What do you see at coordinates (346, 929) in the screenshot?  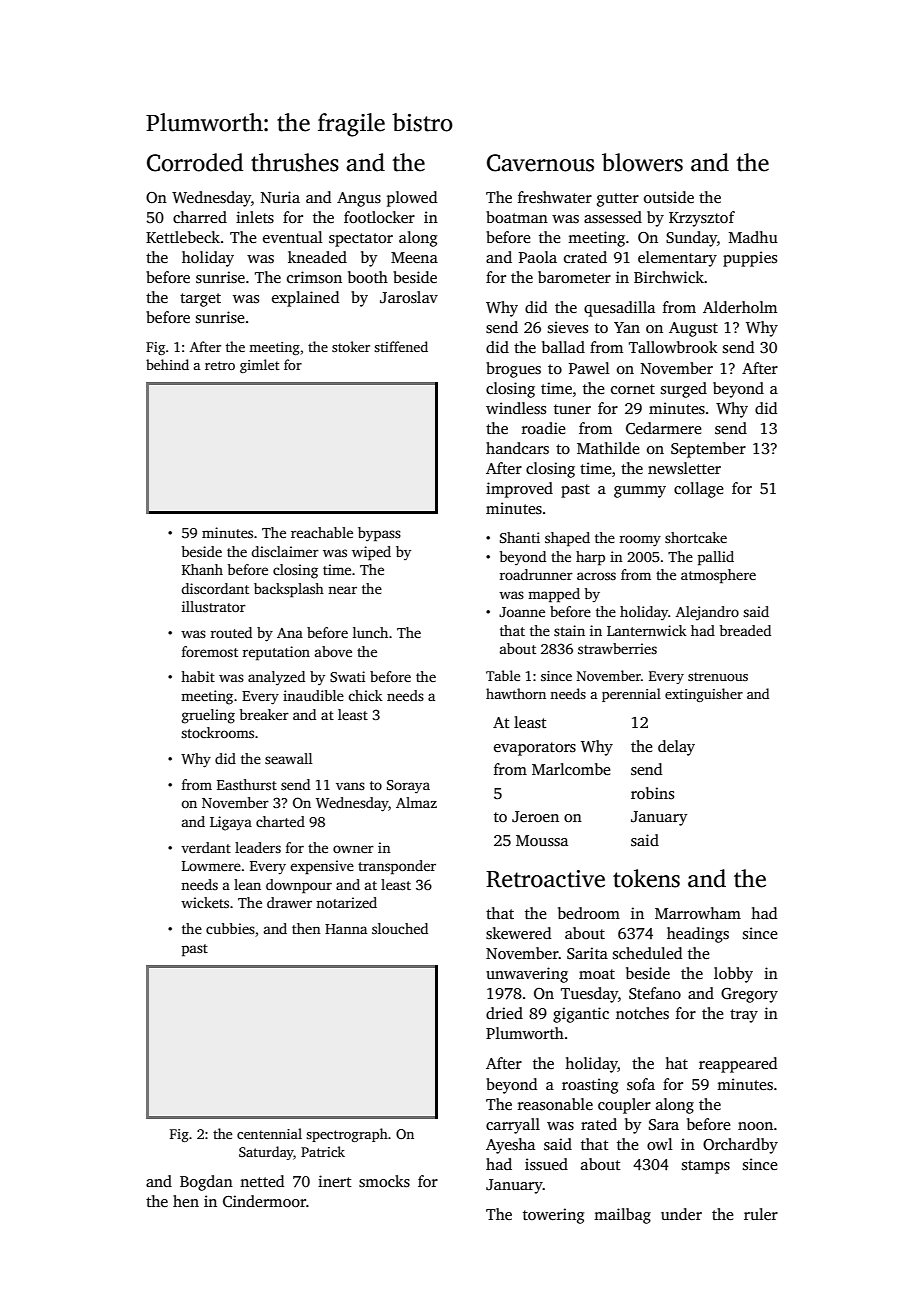 I see `Hanna` at bounding box center [346, 929].
